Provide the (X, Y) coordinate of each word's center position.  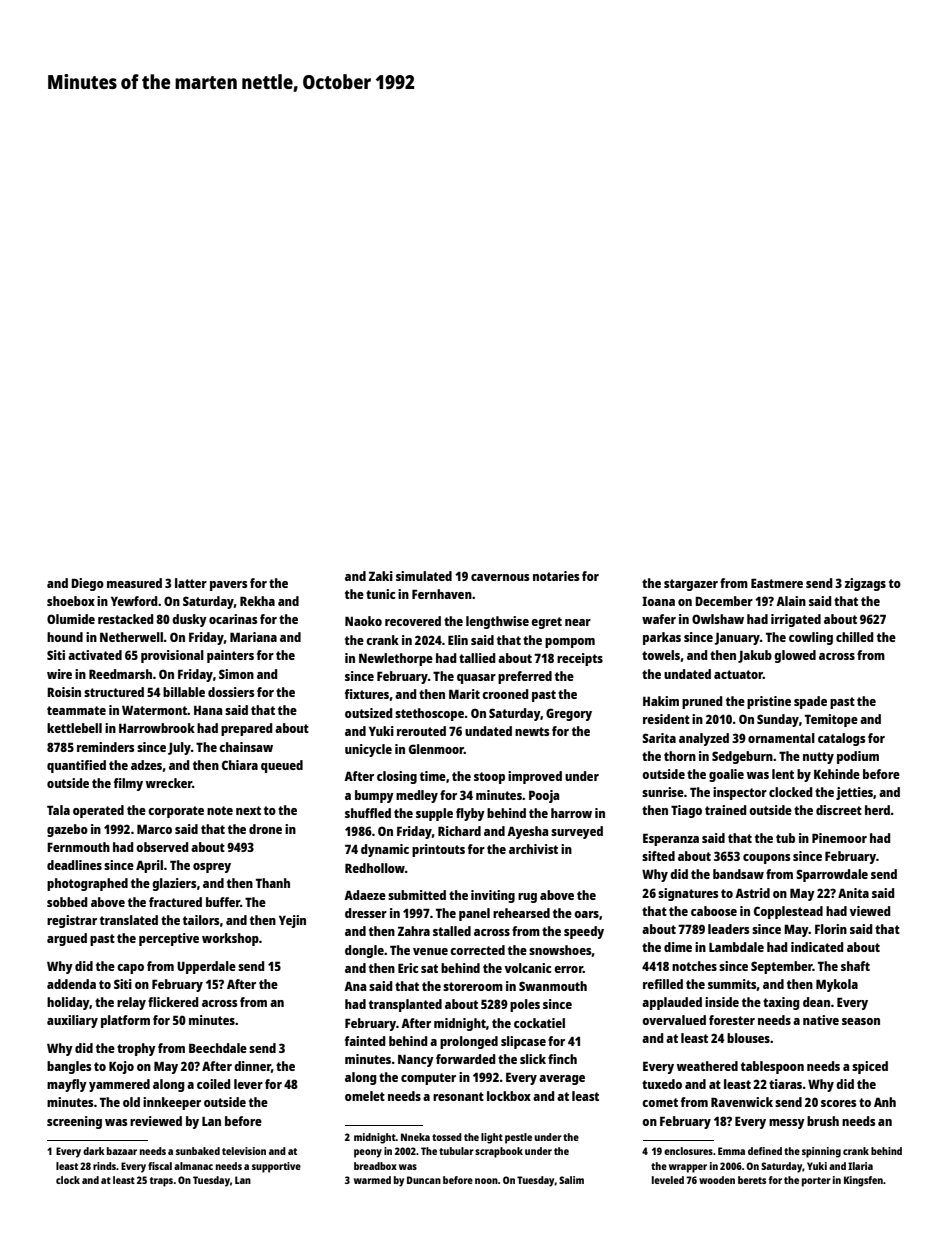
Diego (87, 584)
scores (838, 1103)
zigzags (865, 584)
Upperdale (206, 967)
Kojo (121, 1067)
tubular (456, 1151)
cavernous (500, 577)
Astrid (752, 893)
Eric (408, 968)
